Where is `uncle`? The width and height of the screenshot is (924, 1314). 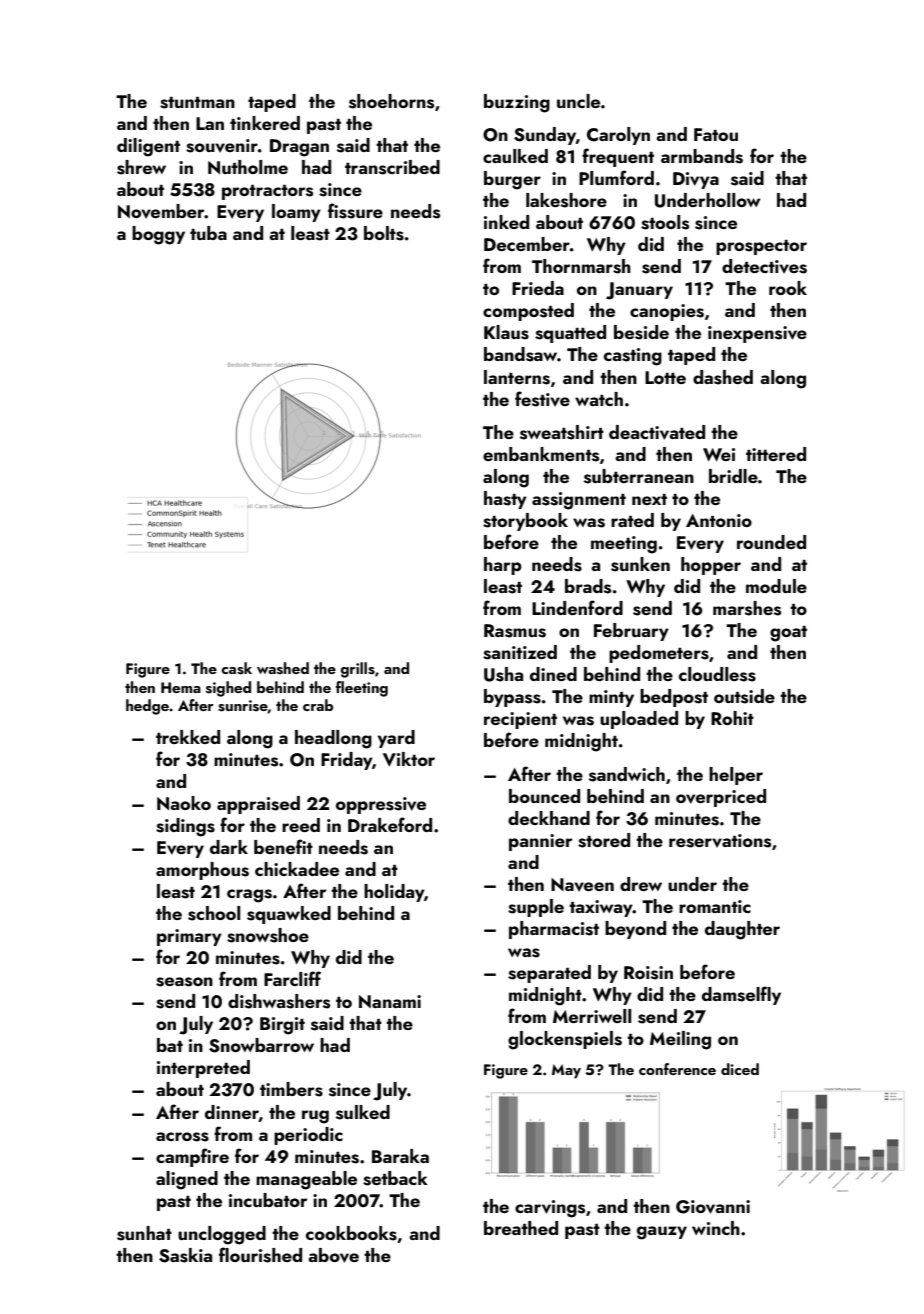
uncle is located at coordinates (578, 101).
